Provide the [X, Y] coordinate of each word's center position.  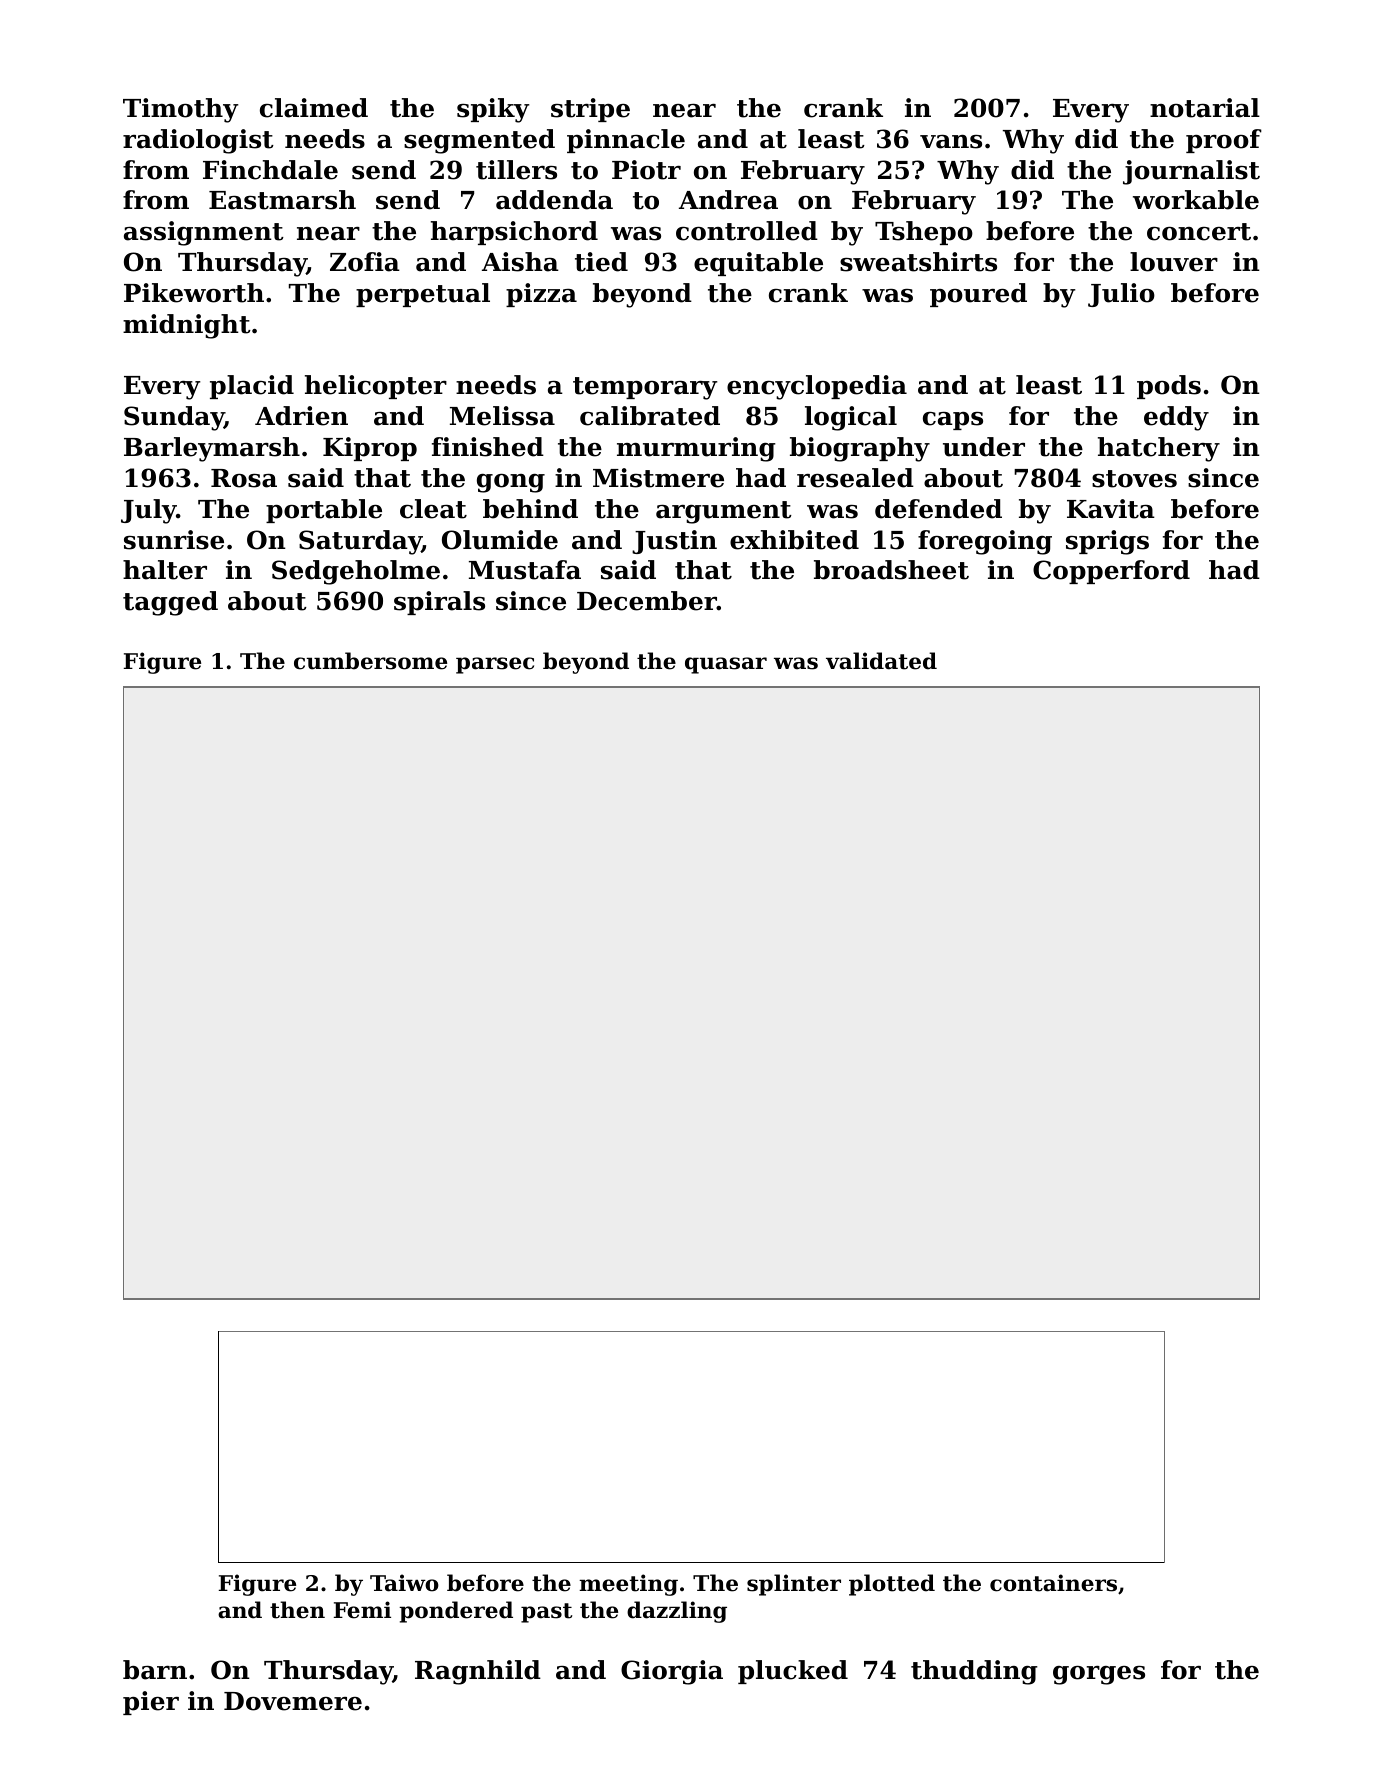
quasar [726, 665]
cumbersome [370, 661]
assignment [204, 233]
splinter [794, 1585]
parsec [495, 665]
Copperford [1111, 572]
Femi [362, 1610]
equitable [758, 264]
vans [951, 142]
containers [1053, 1583]
